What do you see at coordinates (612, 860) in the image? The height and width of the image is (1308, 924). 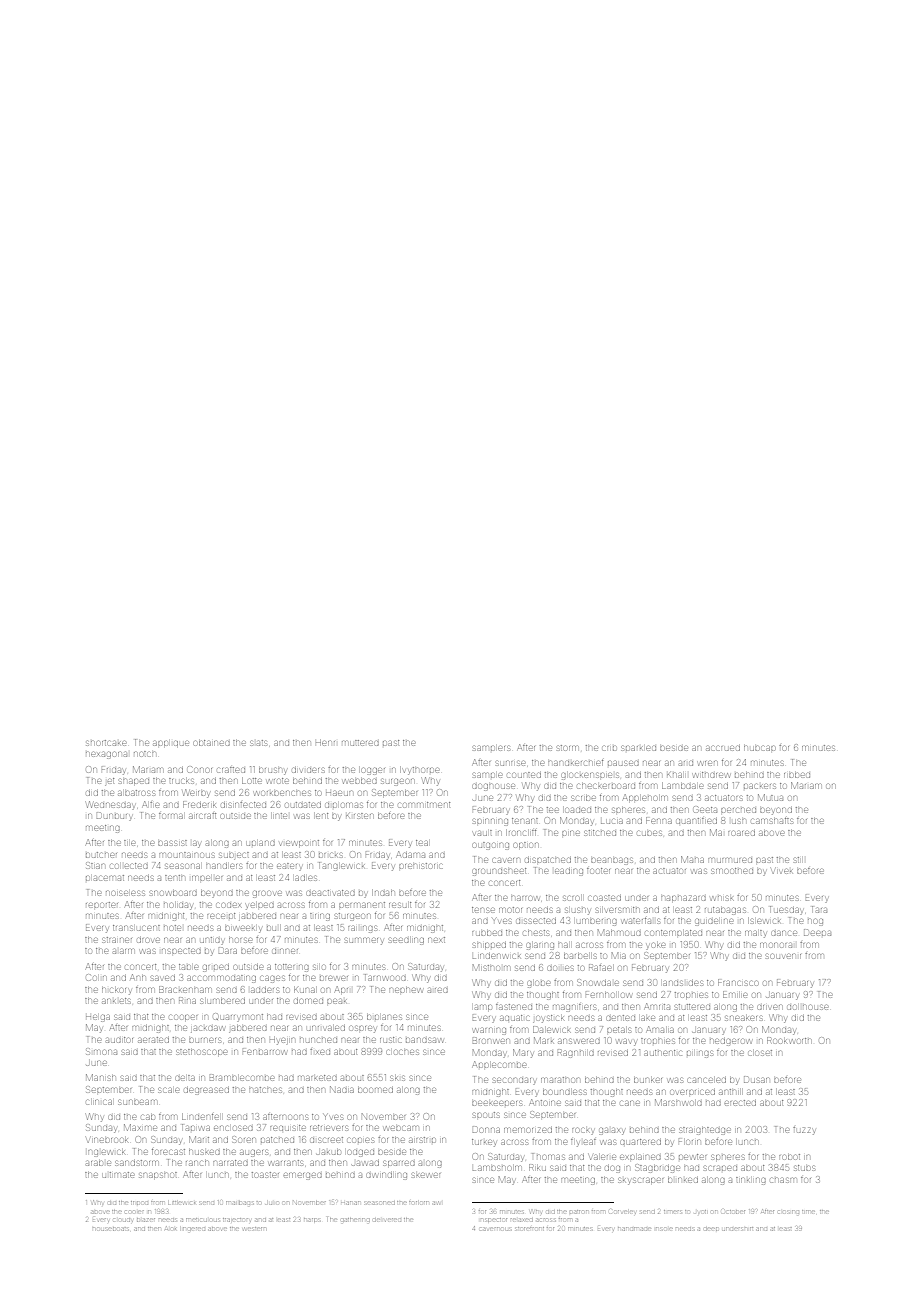 I see `beanbags` at bounding box center [612, 860].
